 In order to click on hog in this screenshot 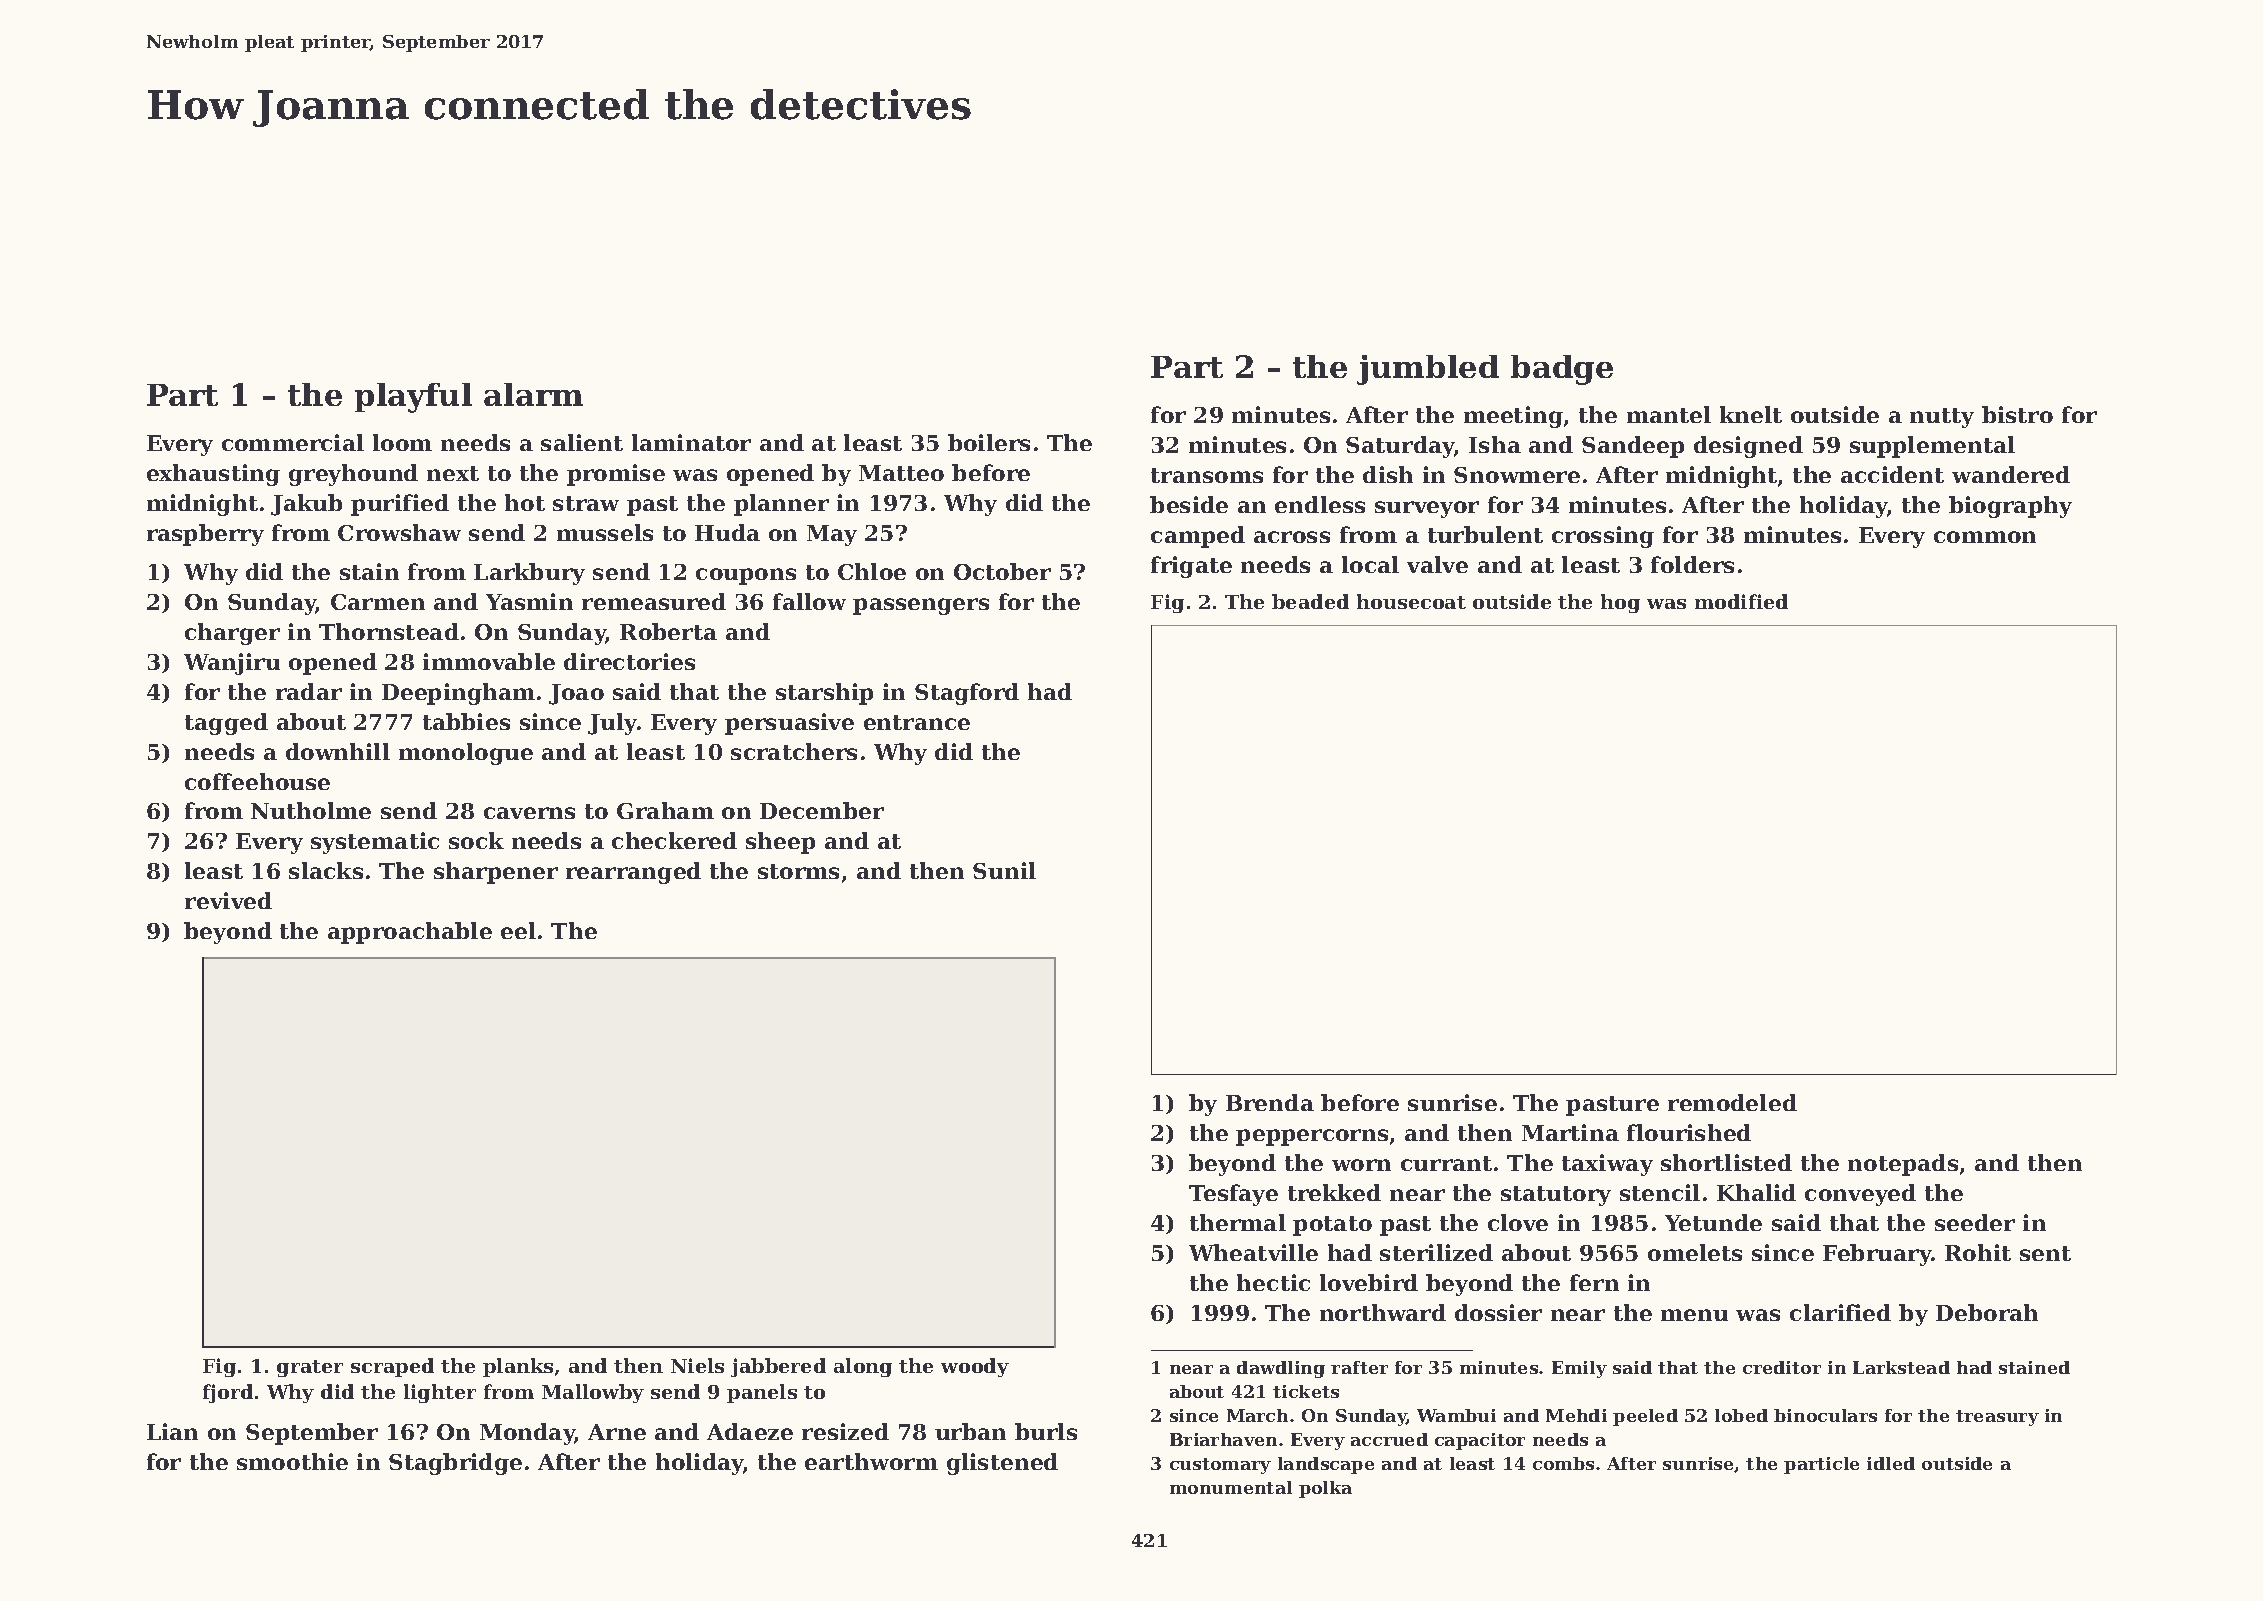, I will do `click(1620, 603)`.
